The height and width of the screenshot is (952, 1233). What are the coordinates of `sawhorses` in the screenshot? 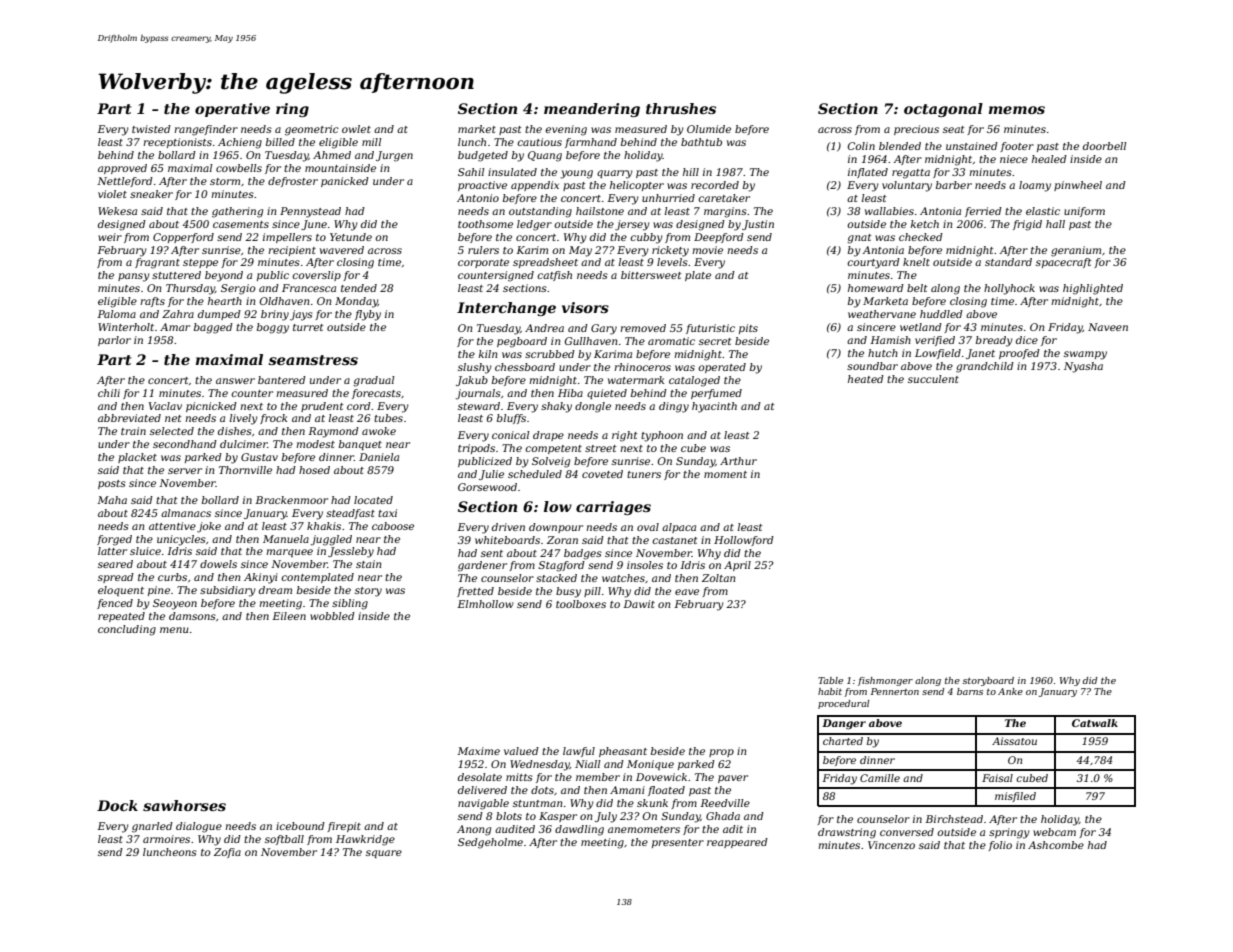 It's located at (184, 805).
